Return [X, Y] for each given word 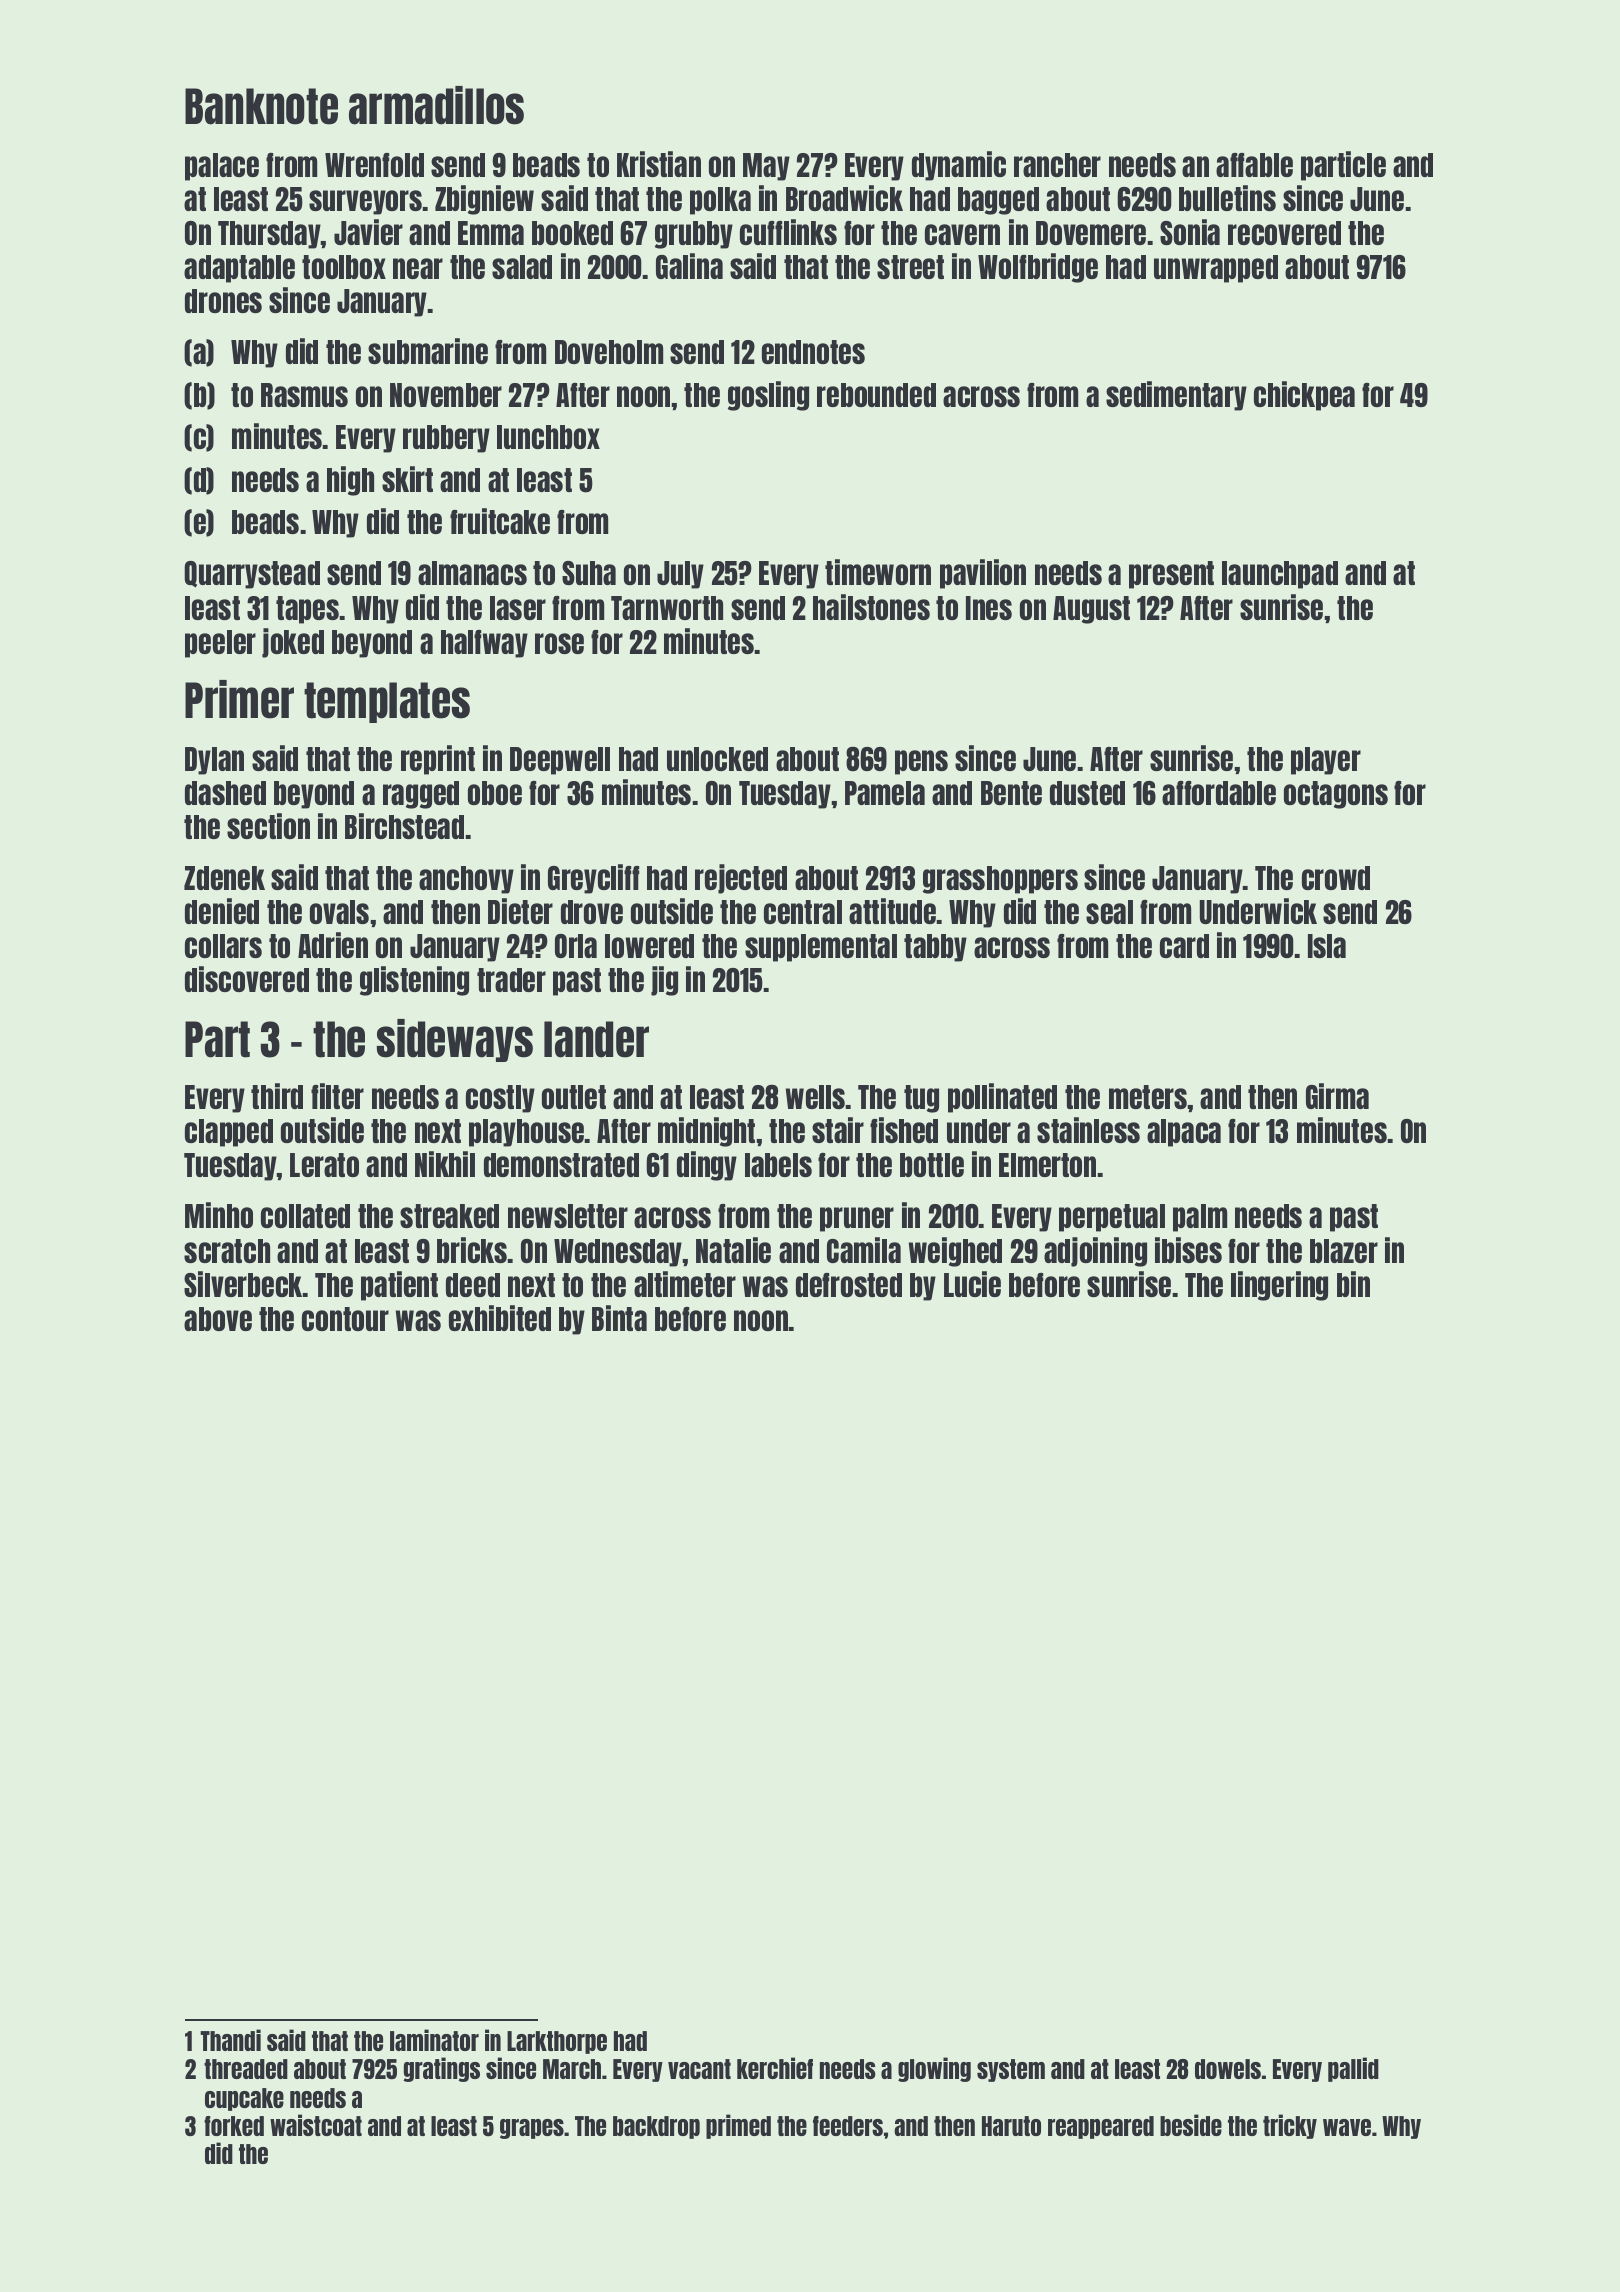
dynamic [959, 166]
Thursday [269, 235]
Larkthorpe [557, 2042]
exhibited [500, 1318]
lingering [1279, 1286]
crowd [1336, 878]
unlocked [717, 759]
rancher [1057, 165]
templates [387, 702]
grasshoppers [1000, 880]
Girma [1337, 1096]
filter [337, 1096]
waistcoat [316, 2125]
